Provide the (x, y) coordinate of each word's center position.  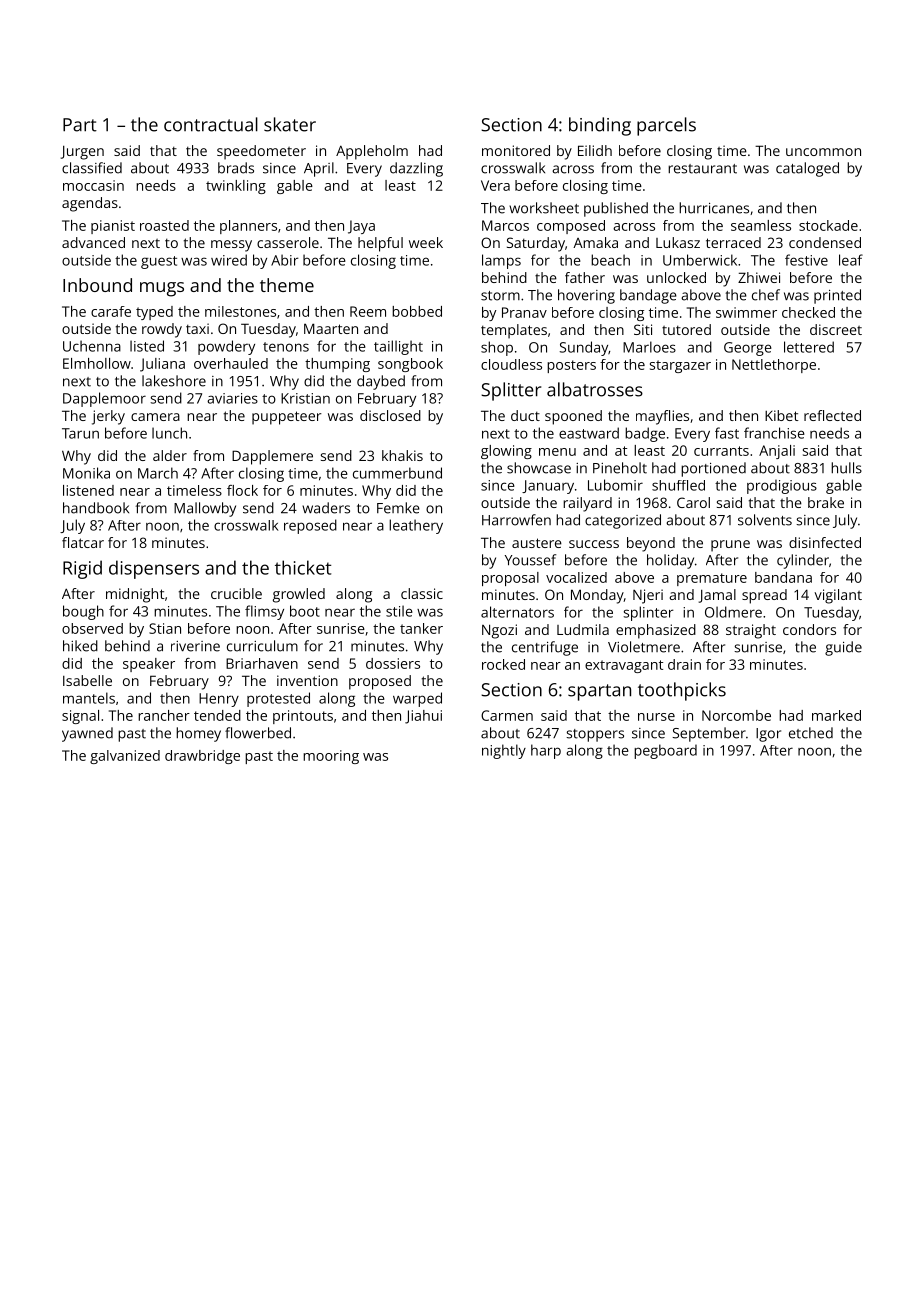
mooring (331, 757)
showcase (539, 468)
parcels (666, 126)
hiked (80, 646)
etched (811, 733)
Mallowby (205, 509)
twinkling (236, 187)
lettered (809, 347)
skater (290, 124)
